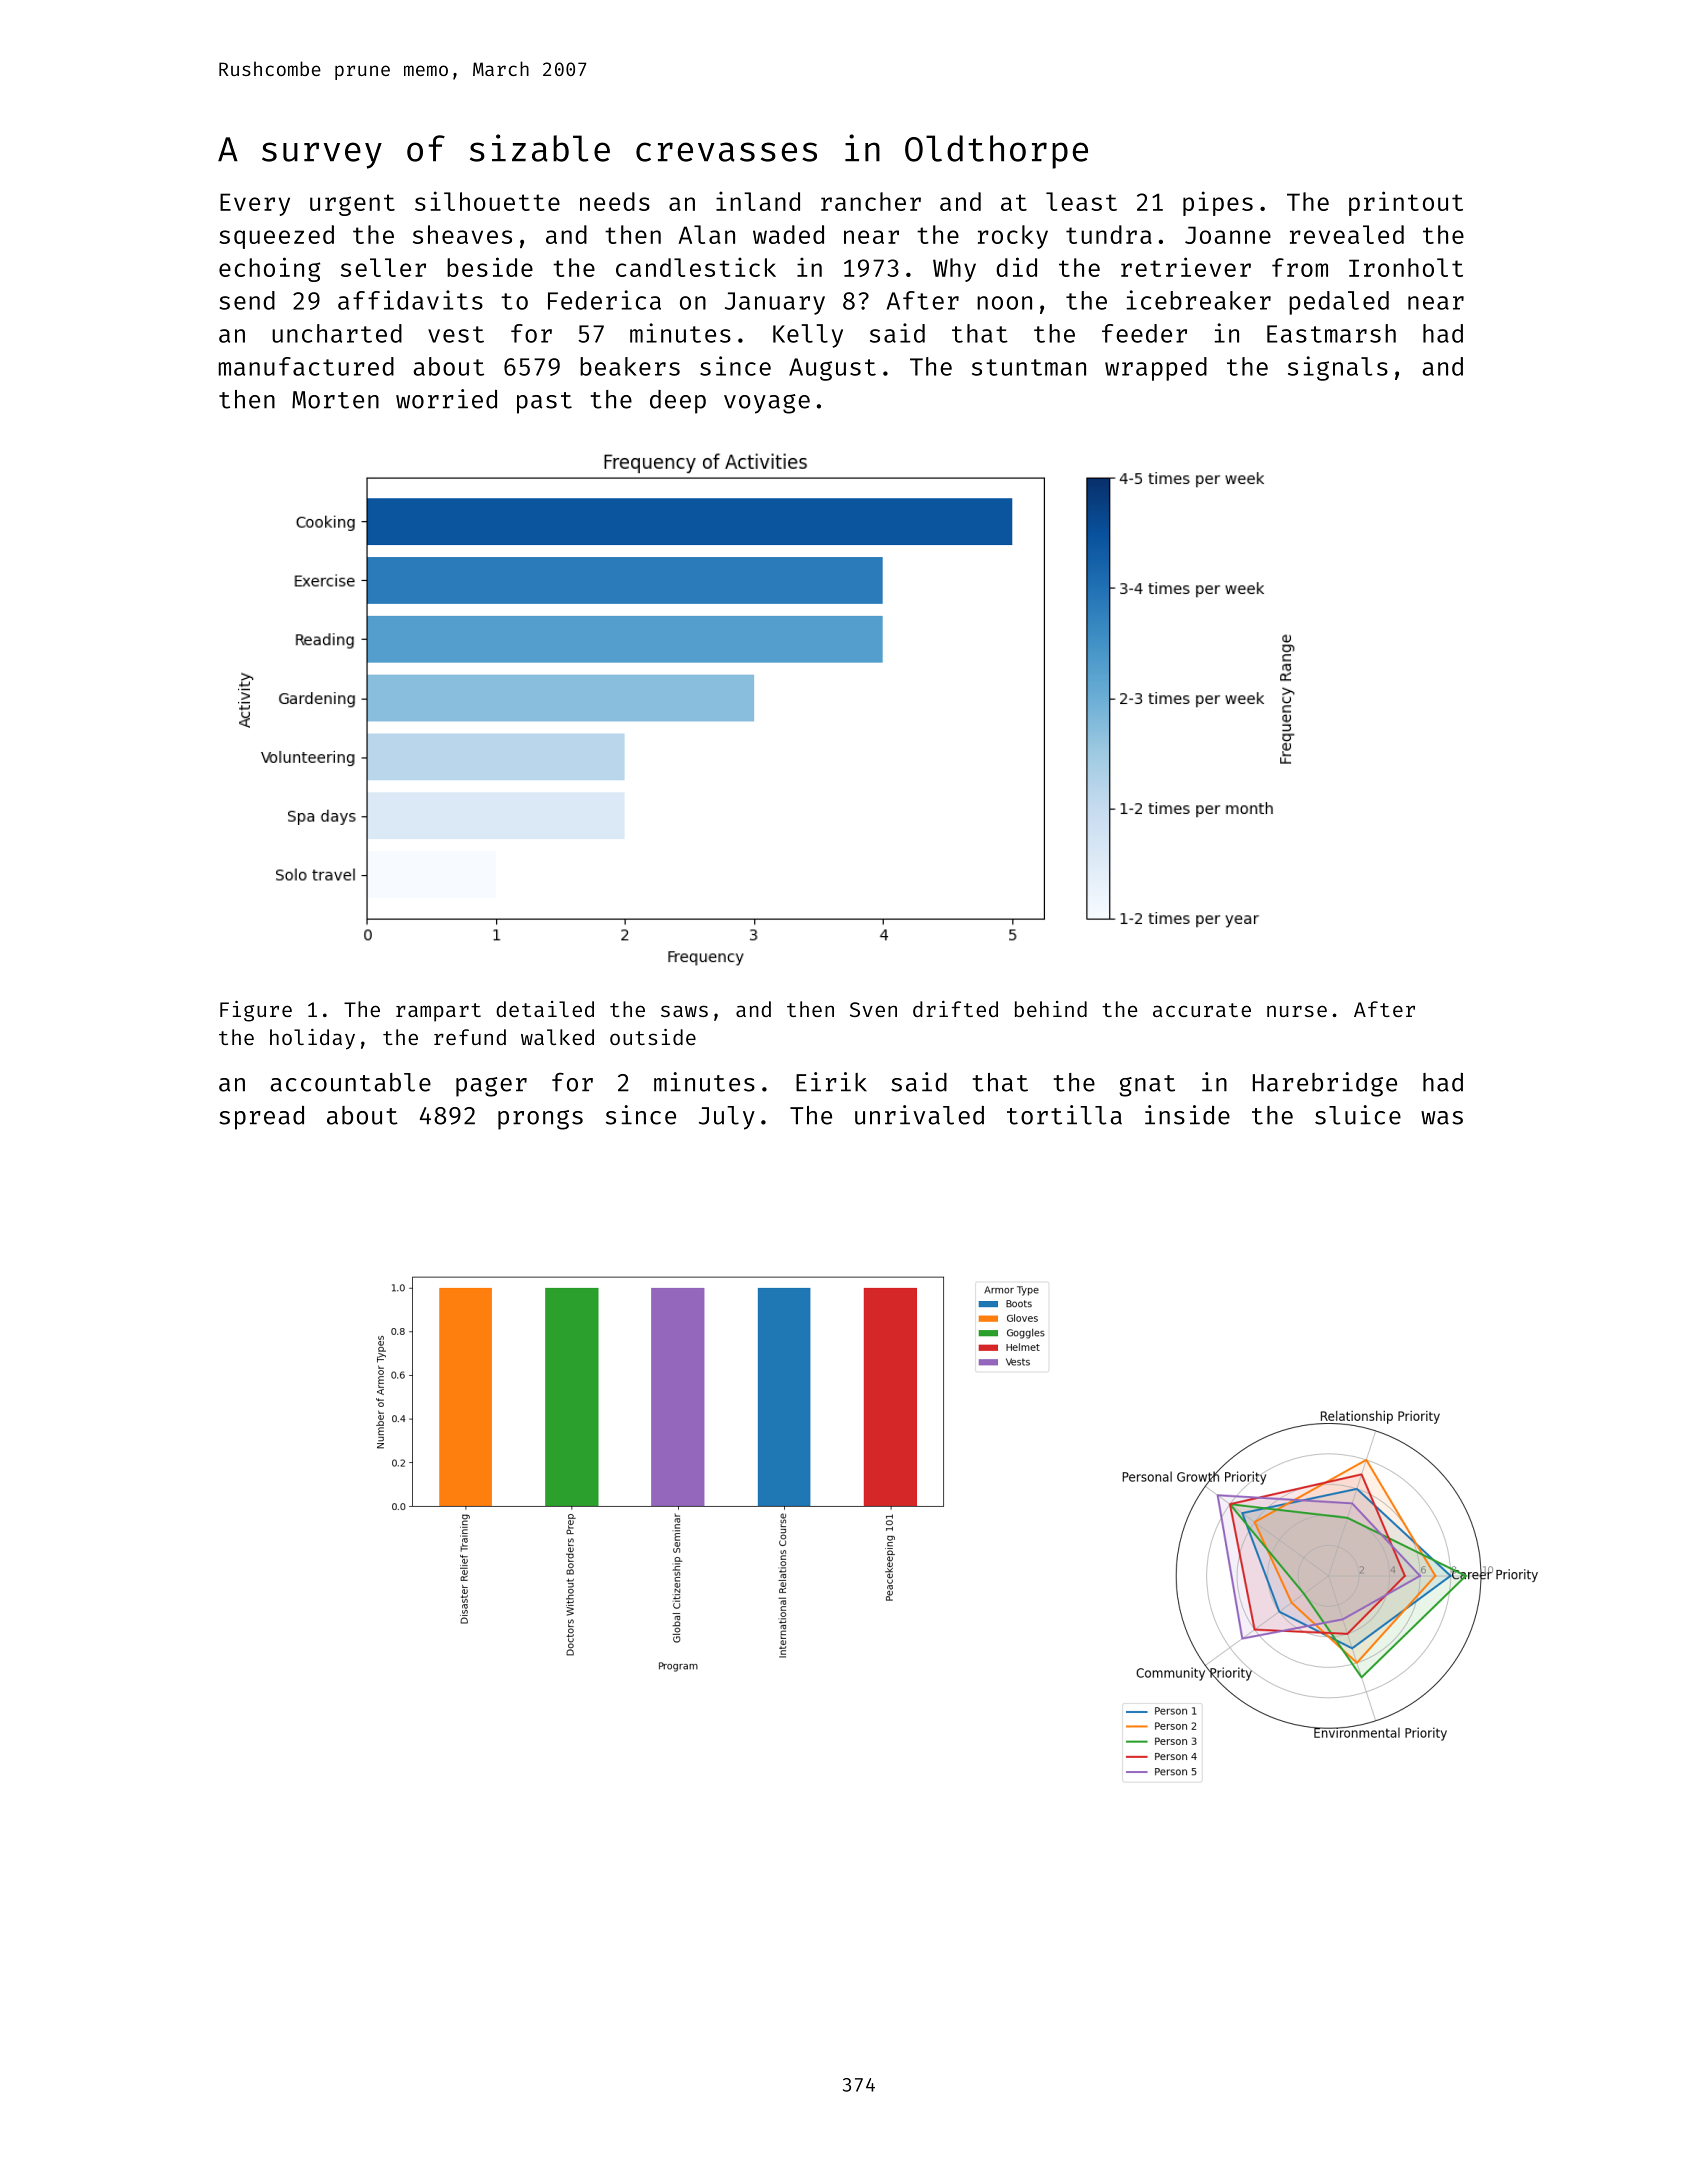  Describe the element at coordinates (438, 1012) in the document. I see `rampart` at that location.
